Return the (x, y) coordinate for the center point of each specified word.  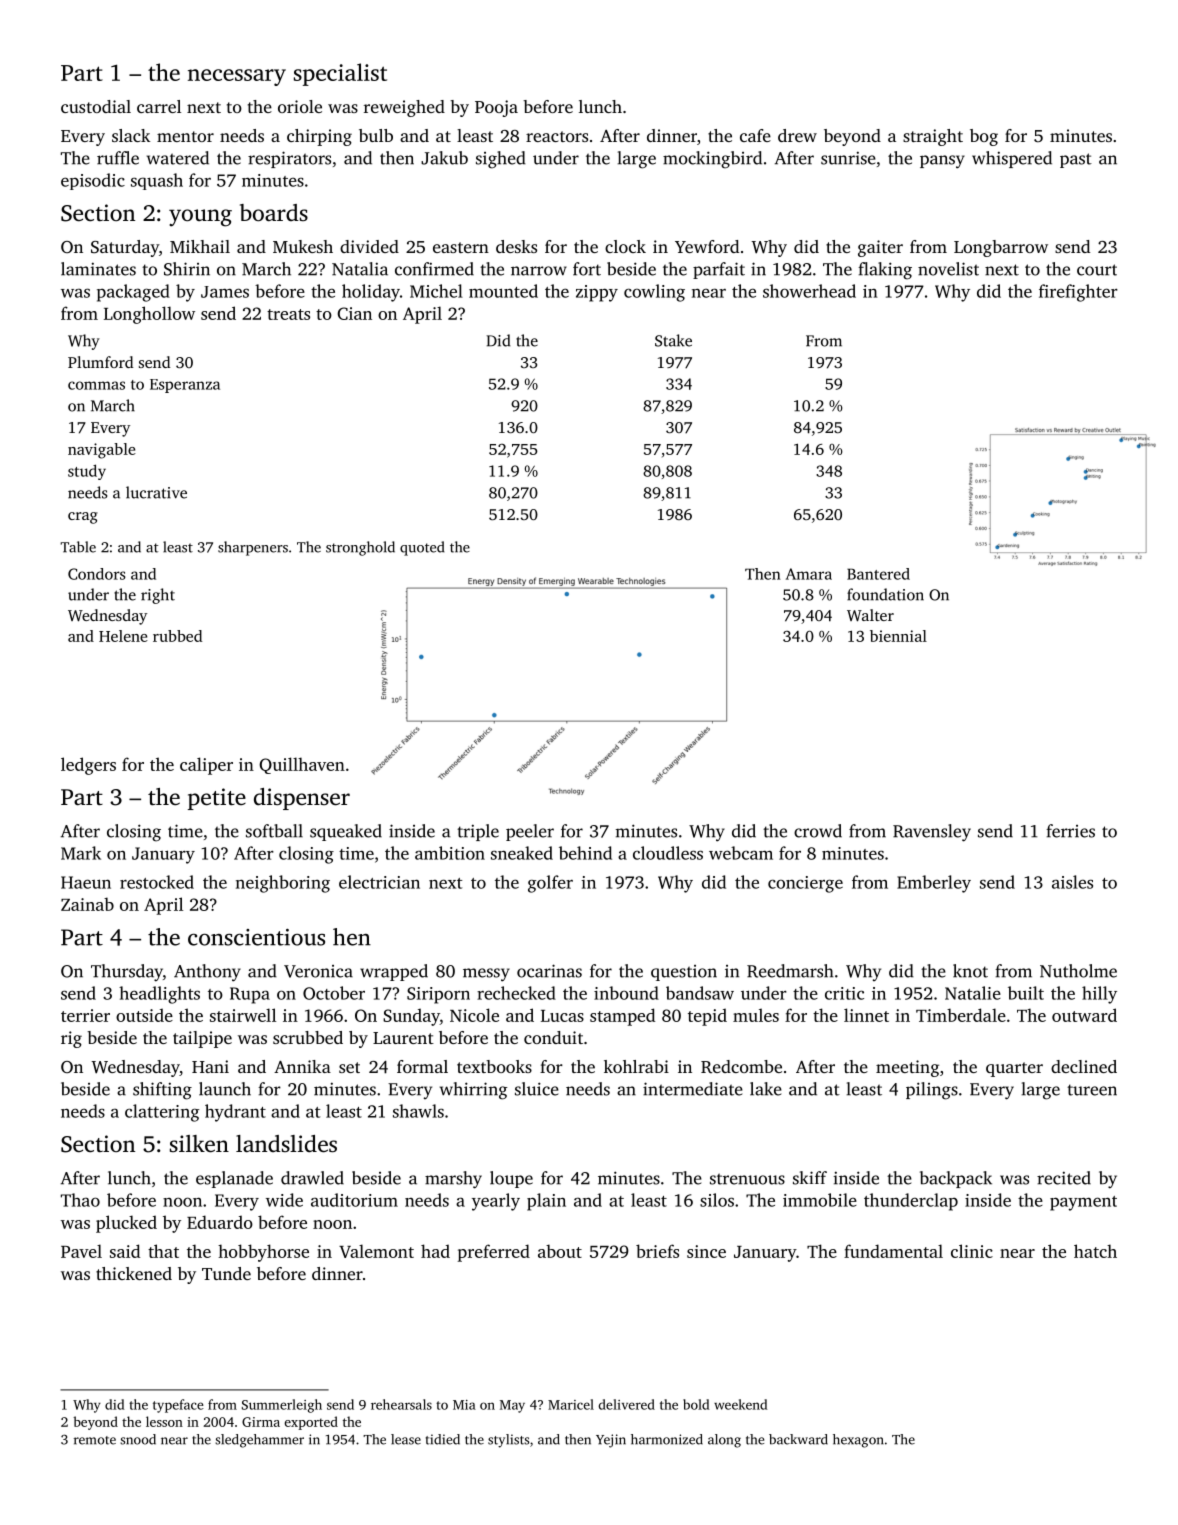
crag (83, 518)
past (1076, 160)
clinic (972, 1251)
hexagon (858, 1441)
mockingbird (712, 160)
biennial (898, 636)
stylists (508, 1441)
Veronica (318, 971)
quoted (422, 548)
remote (95, 1440)
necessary (237, 77)
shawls (418, 1111)
